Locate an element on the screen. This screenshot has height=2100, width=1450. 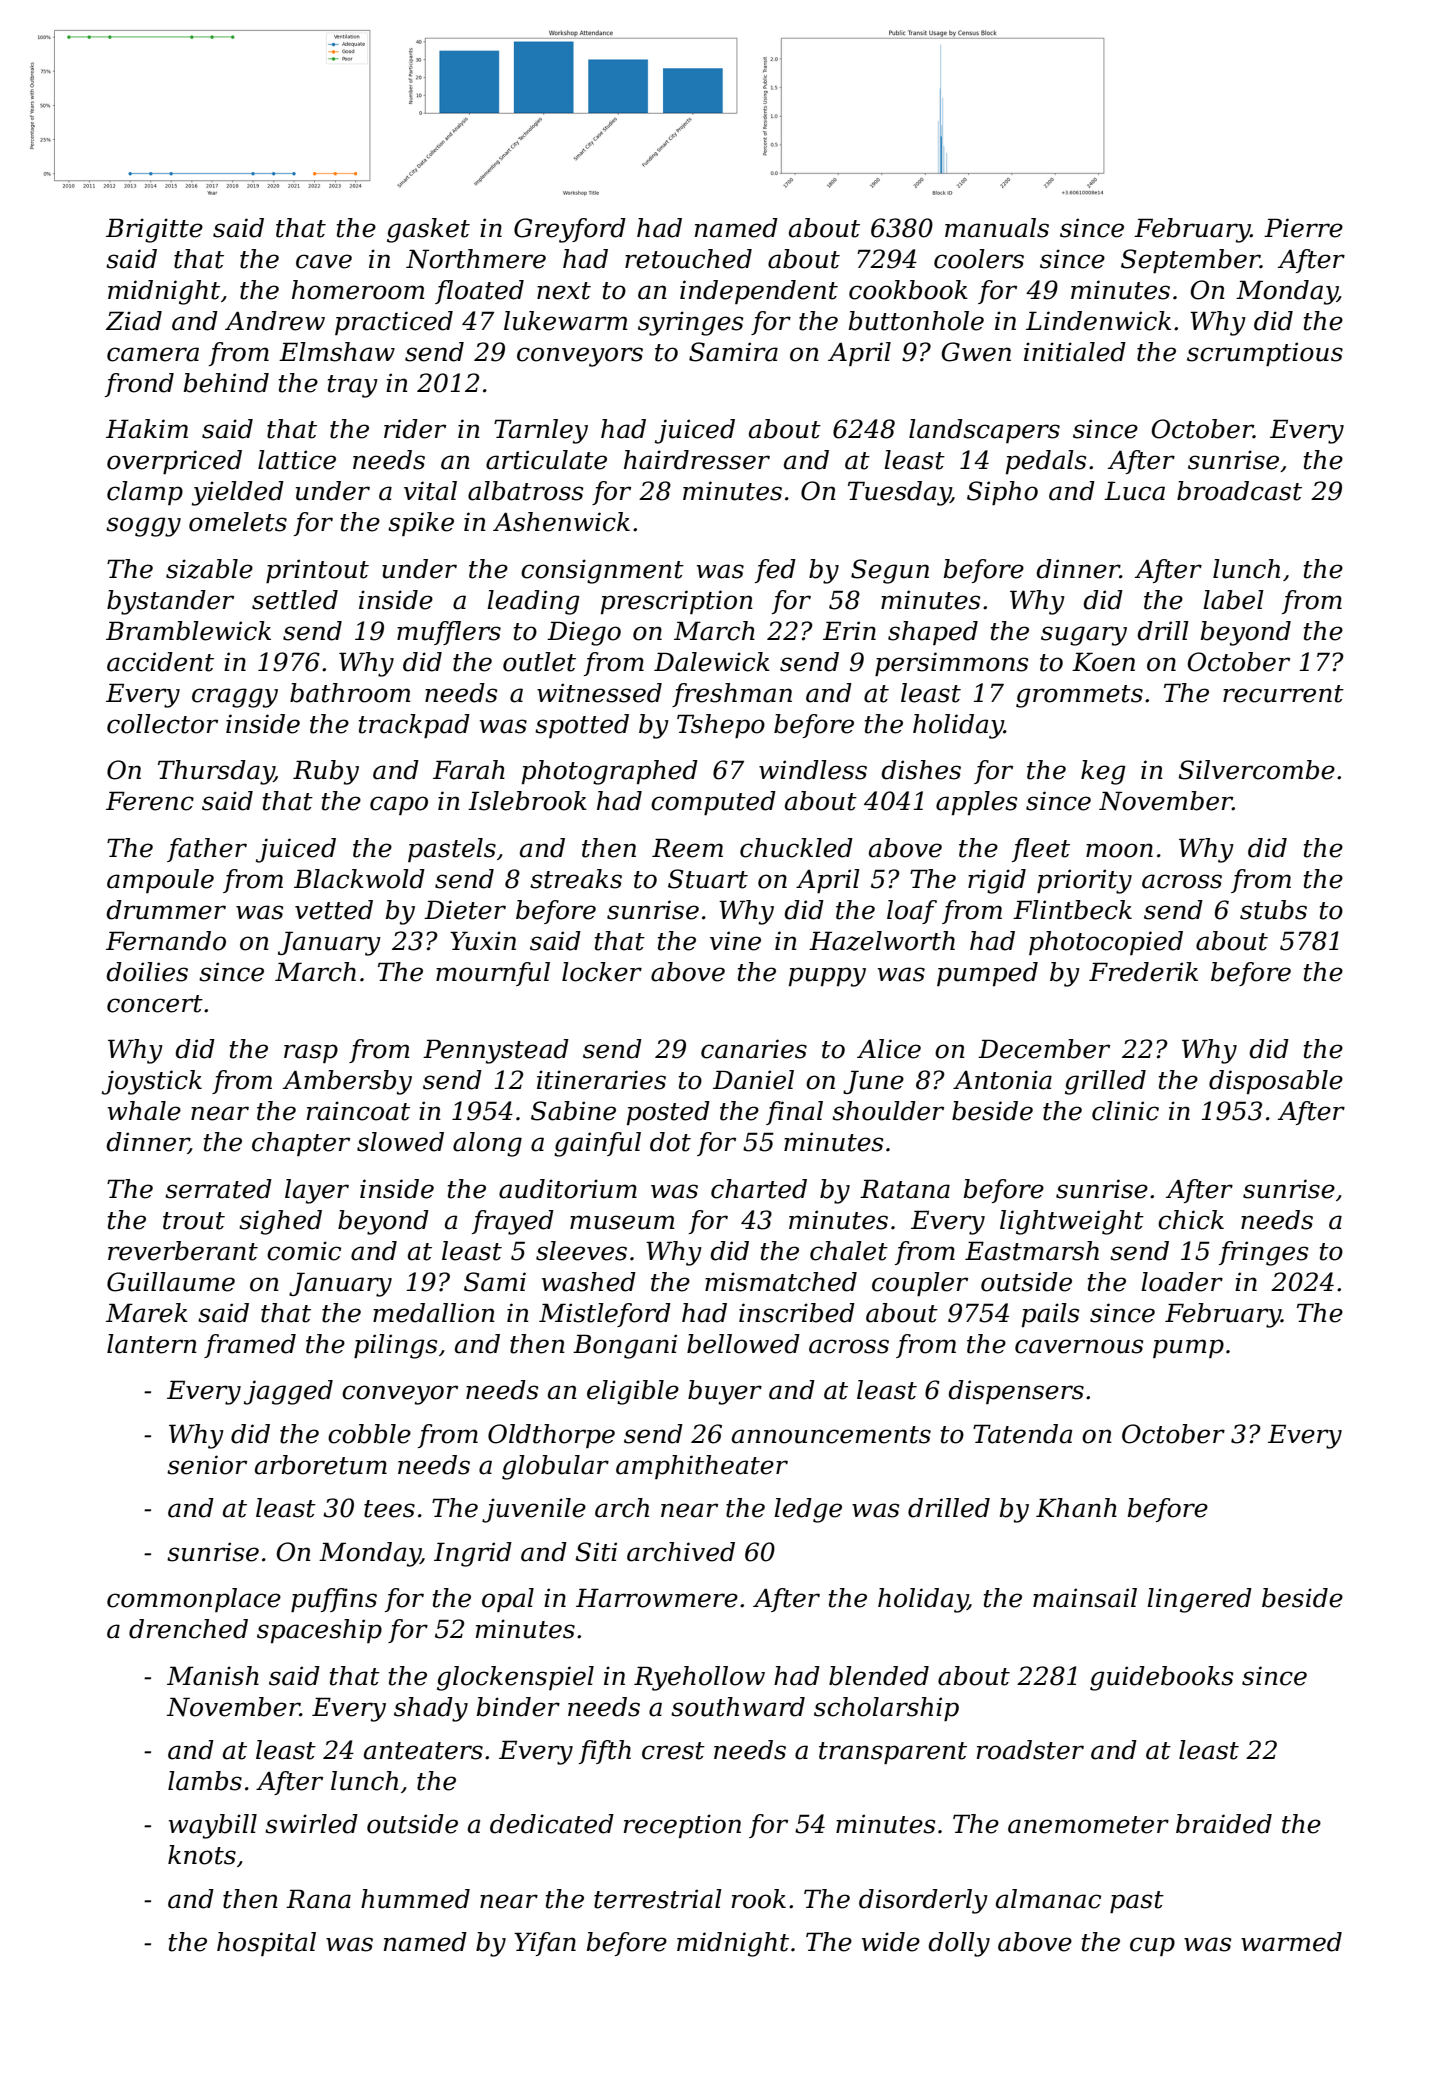
tees is located at coordinates (389, 1509).
